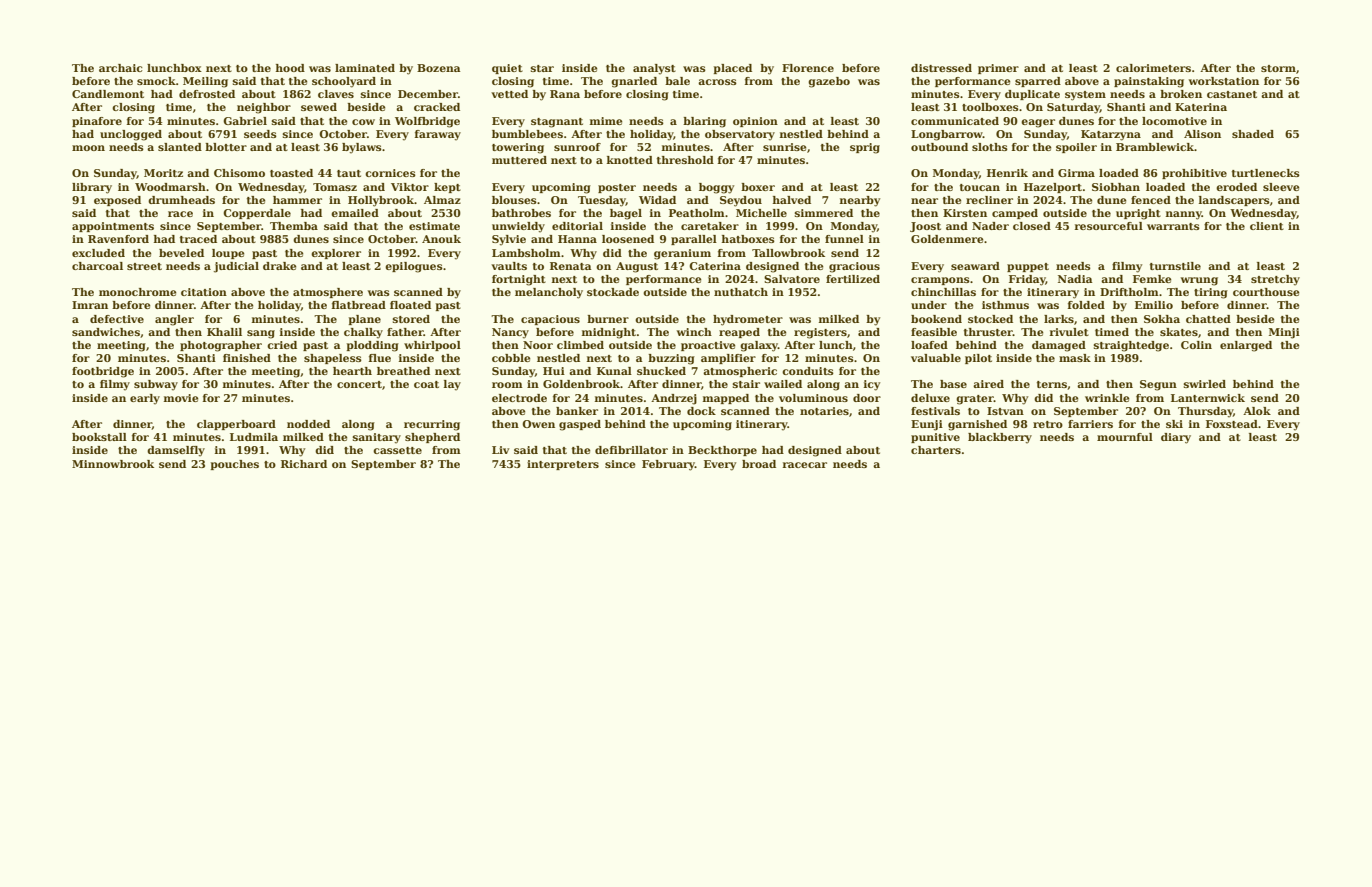  What do you see at coordinates (113, 464) in the screenshot?
I see `Minnowbrook` at bounding box center [113, 464].
